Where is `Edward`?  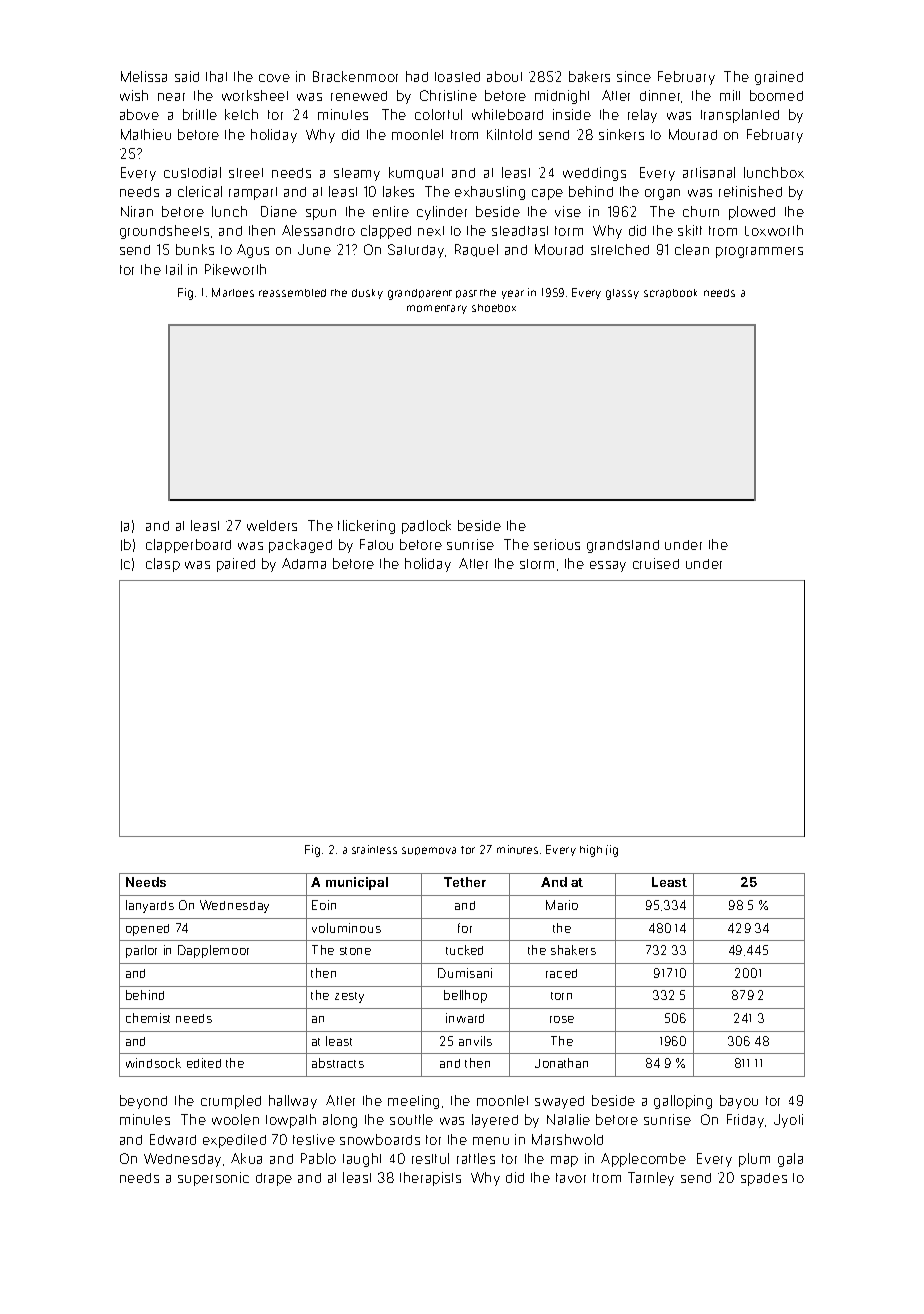 Edward is located at coordinates (173, 1139).
